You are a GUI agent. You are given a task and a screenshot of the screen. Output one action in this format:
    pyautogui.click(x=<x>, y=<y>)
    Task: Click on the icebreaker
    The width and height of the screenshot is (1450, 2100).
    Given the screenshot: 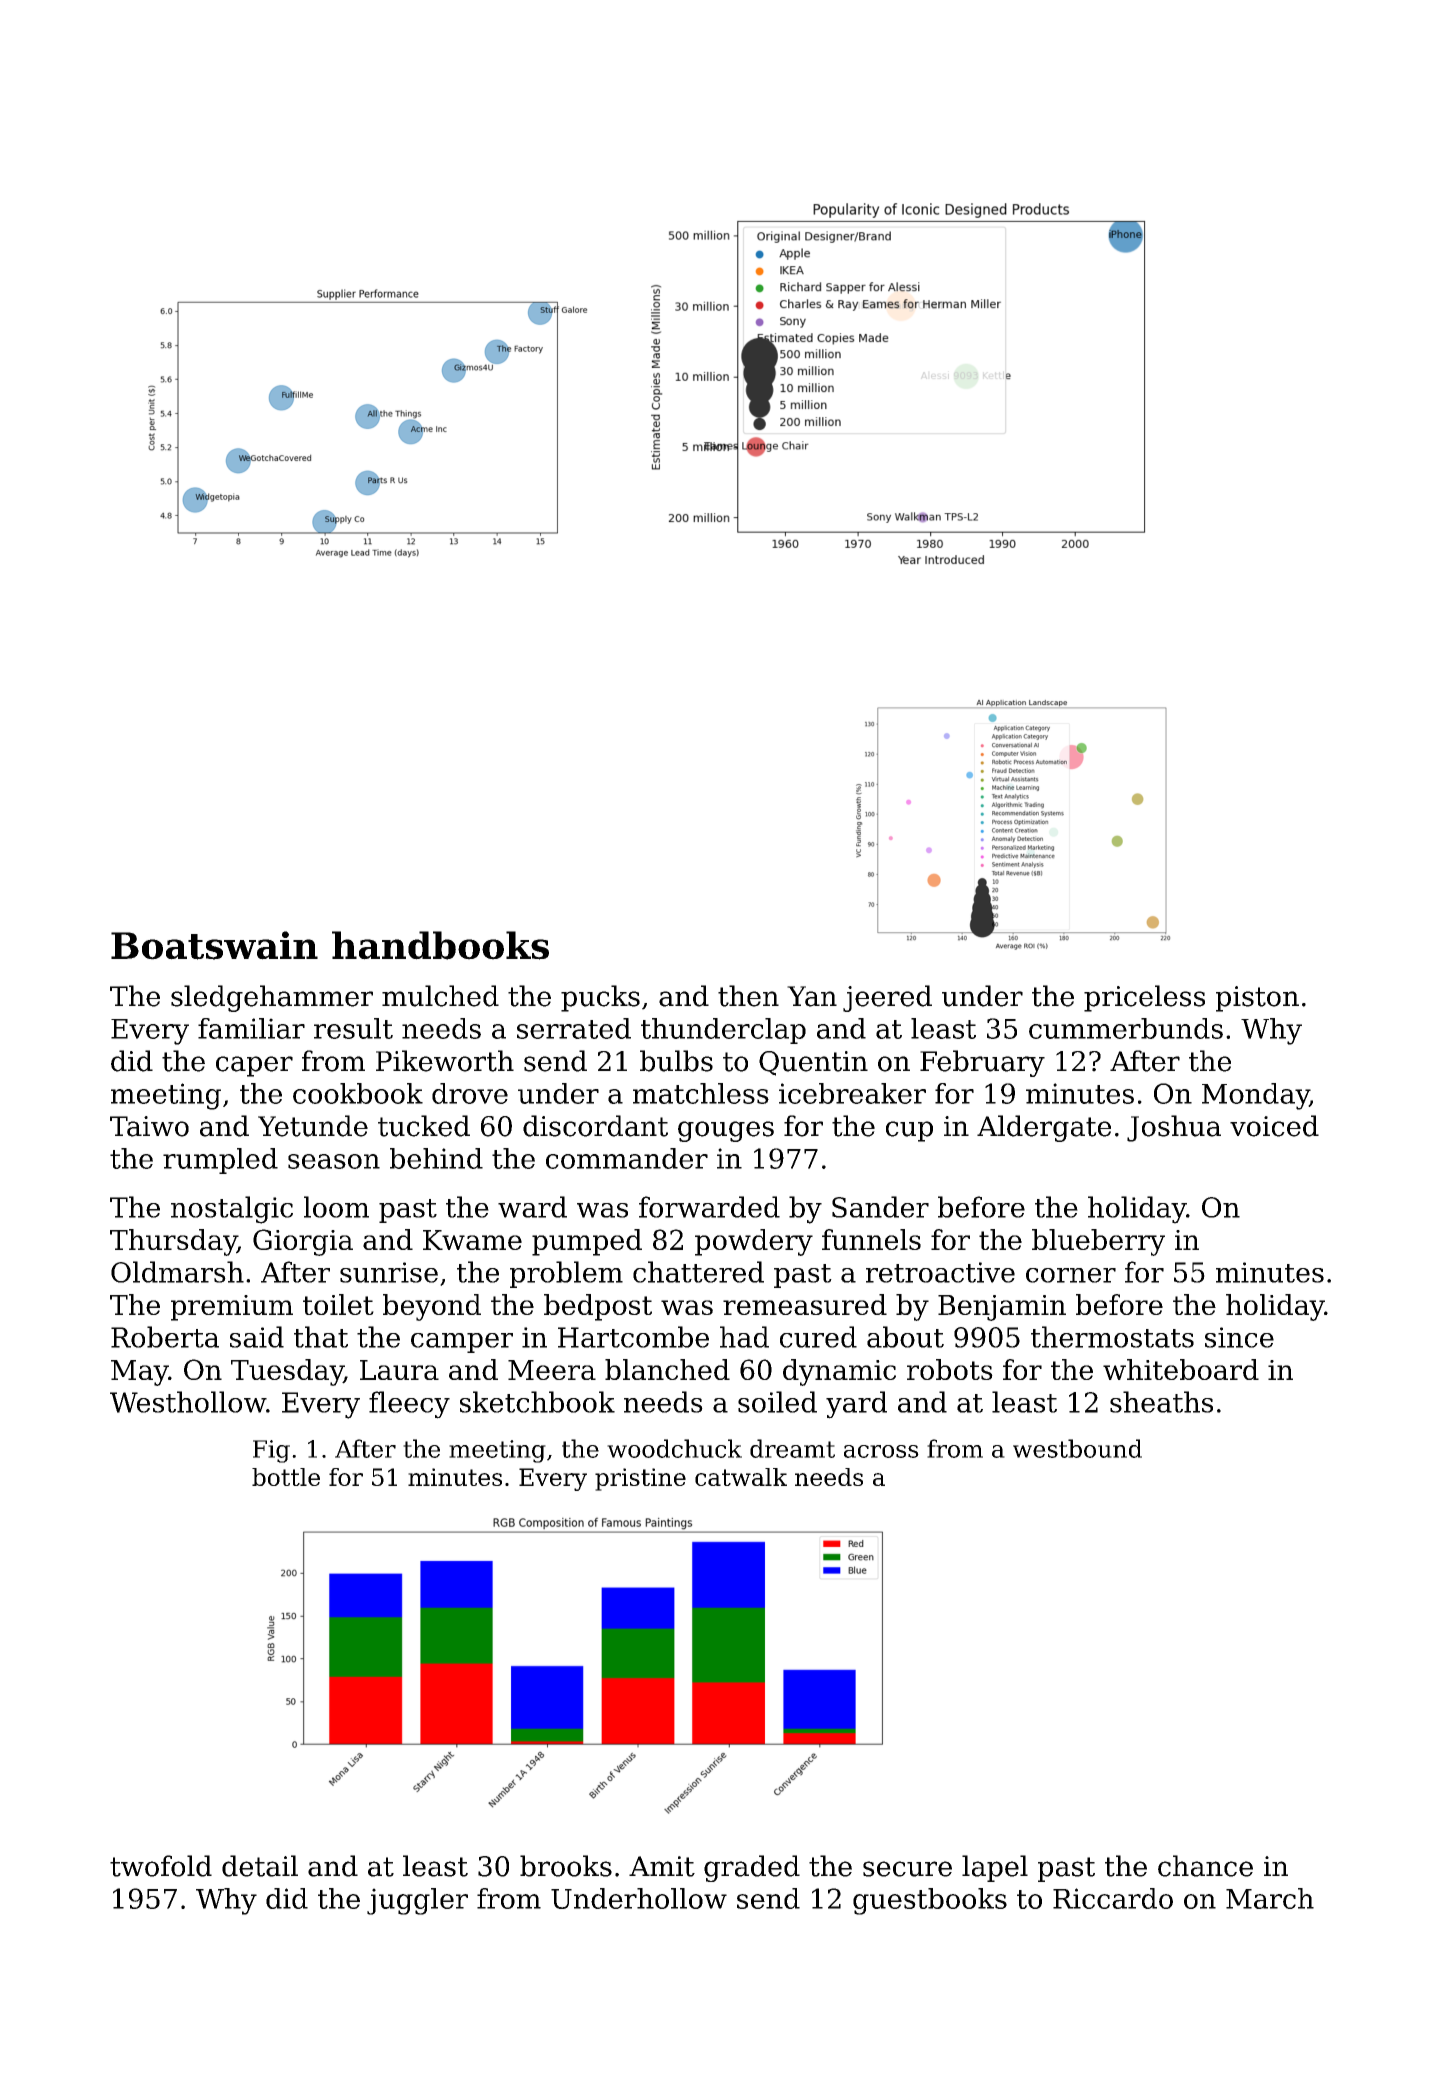 What is the action you would take?
    pyautogui.click(x=852, y=1093)
